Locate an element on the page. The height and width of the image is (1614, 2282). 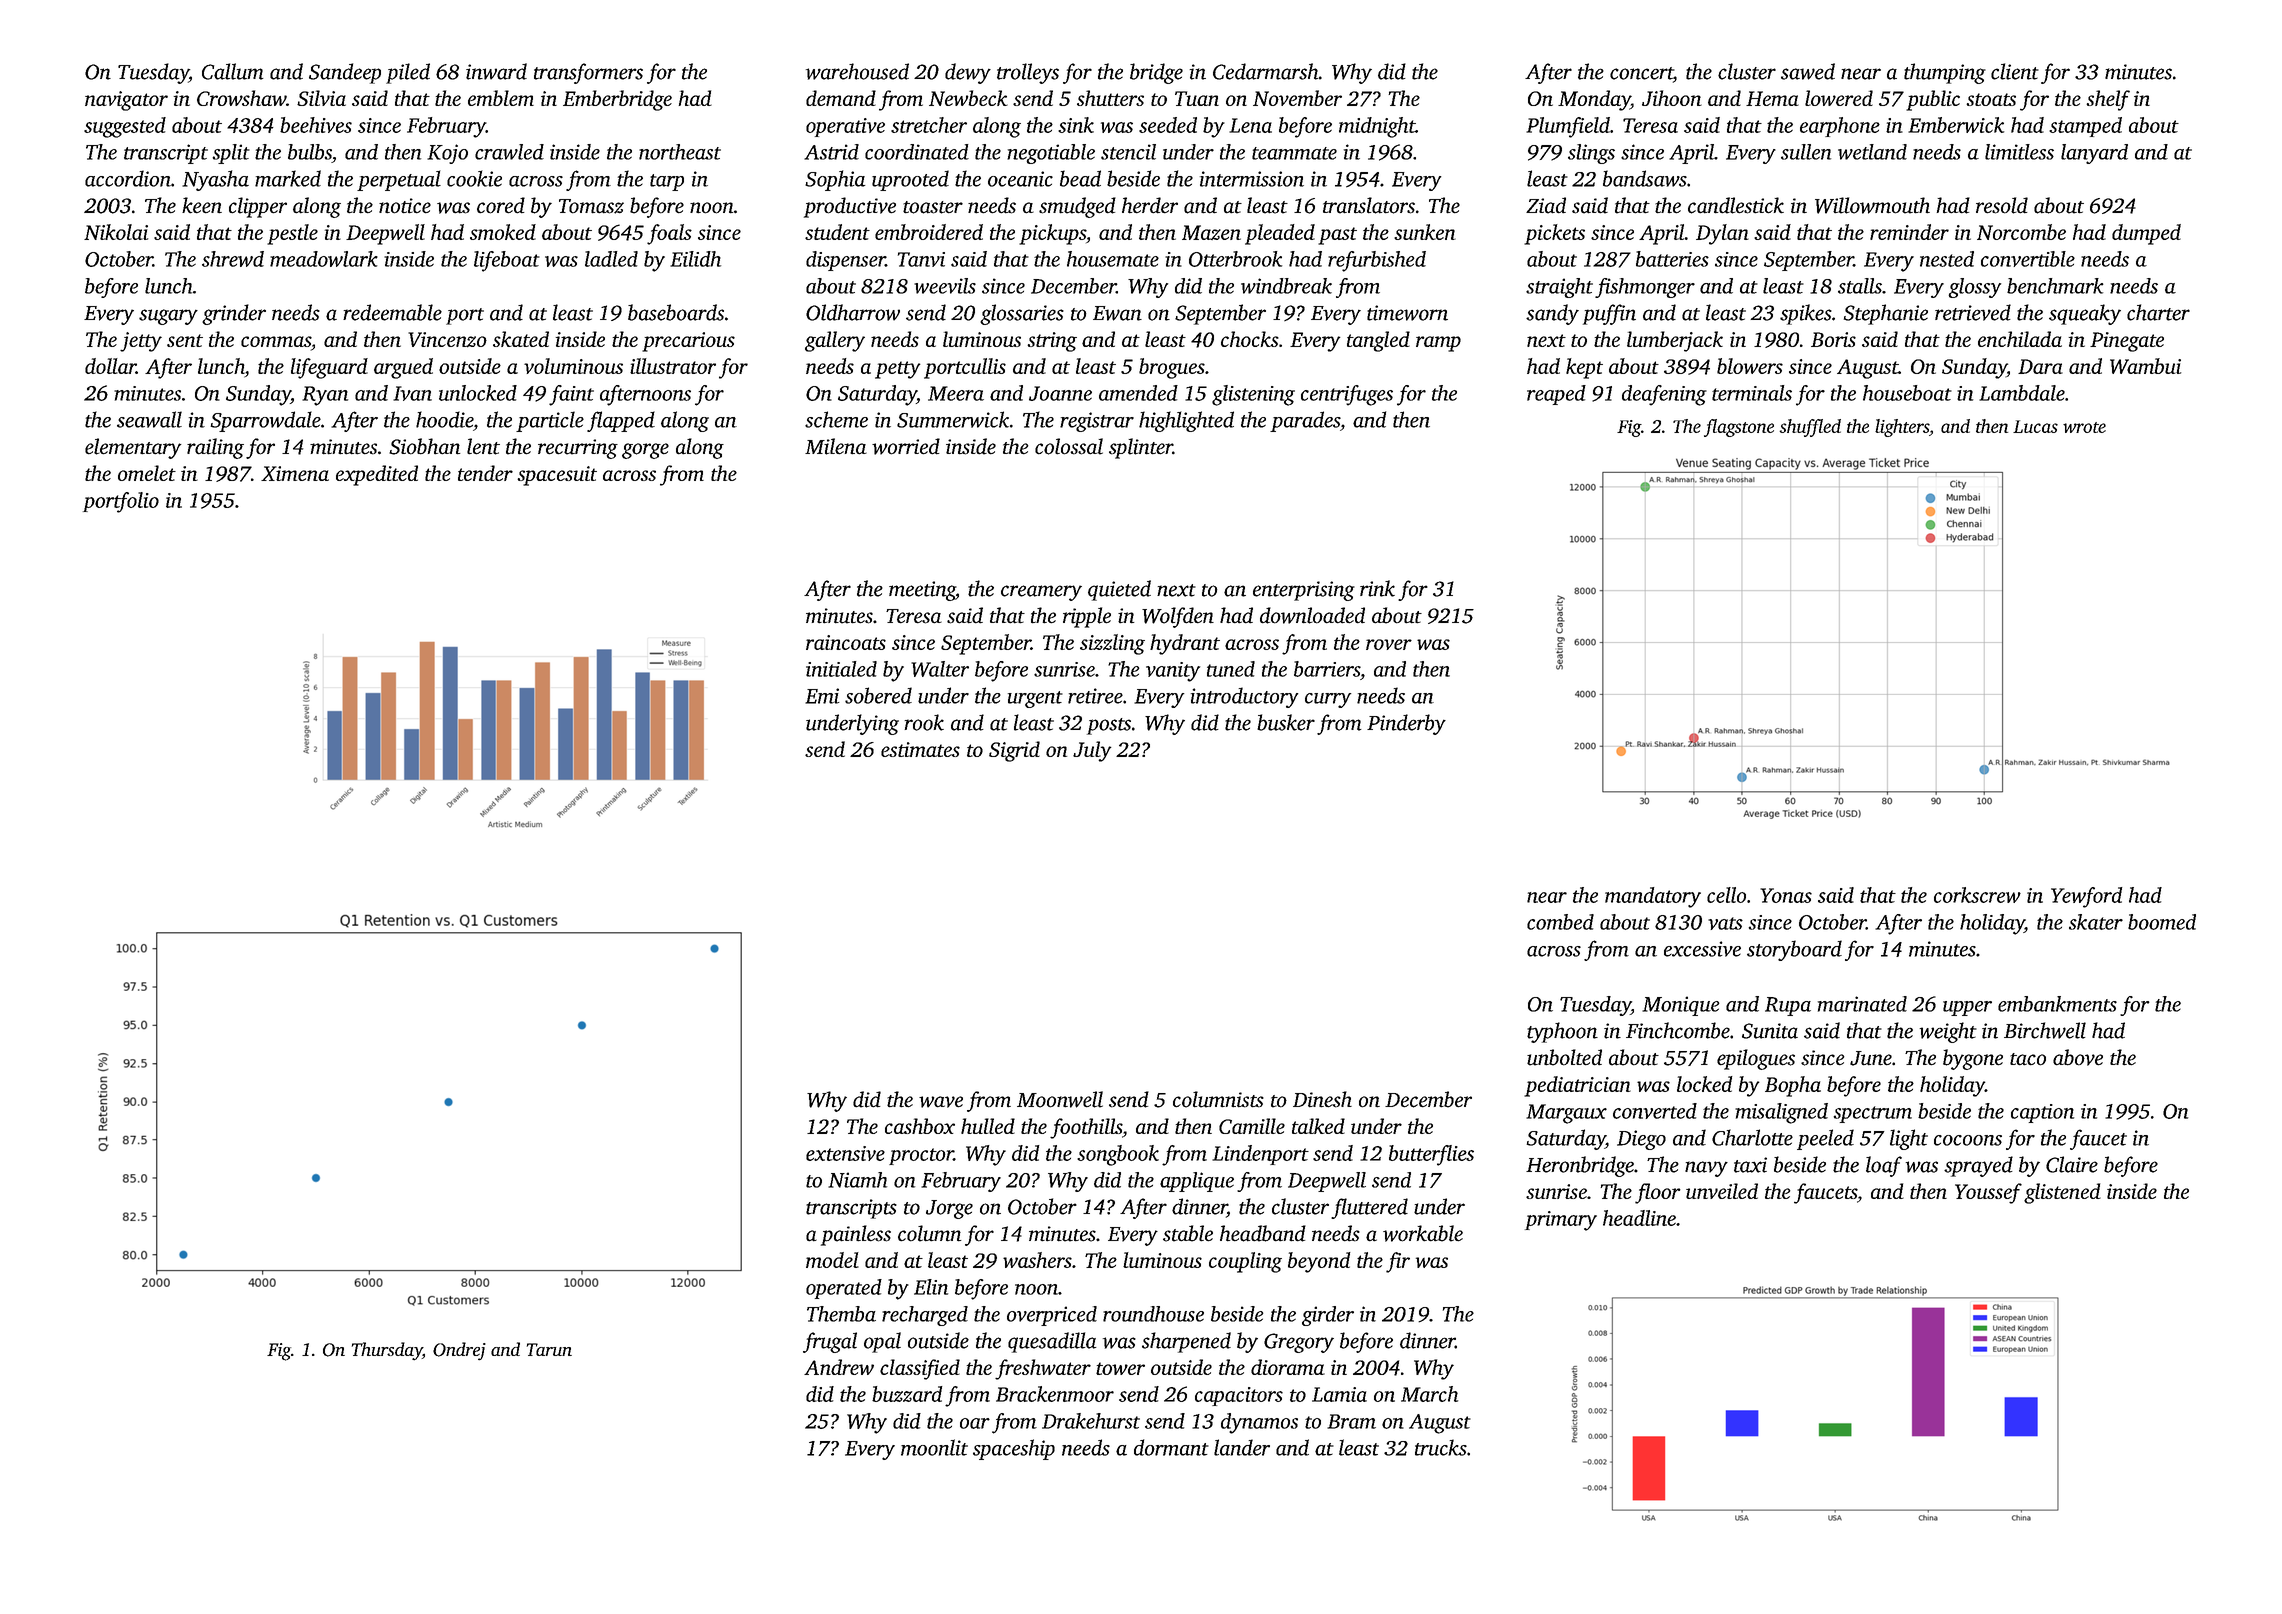
productive is located at coordinates (850, 207).
